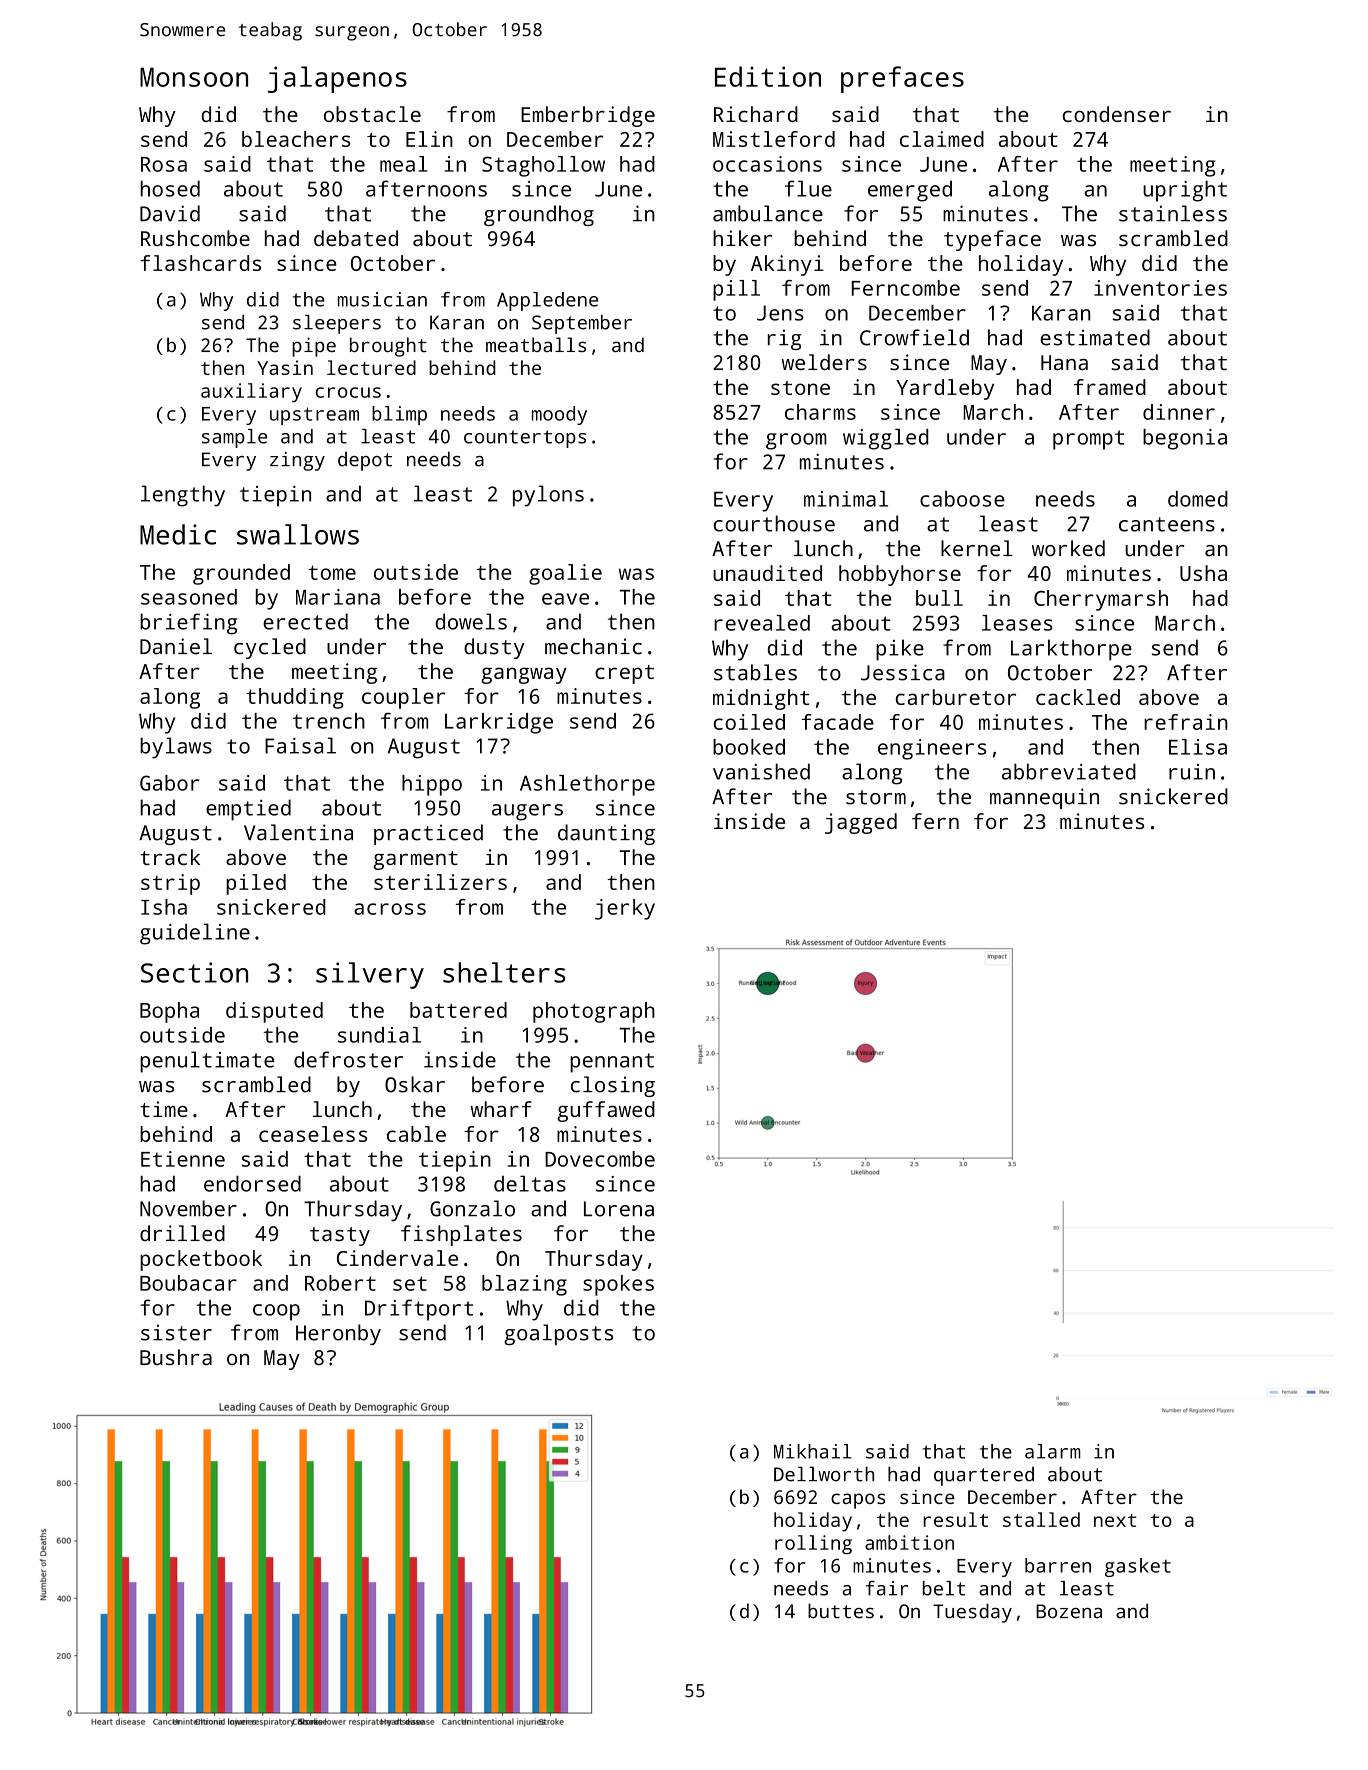  I want to click on seasoned, so click(189, 597).
